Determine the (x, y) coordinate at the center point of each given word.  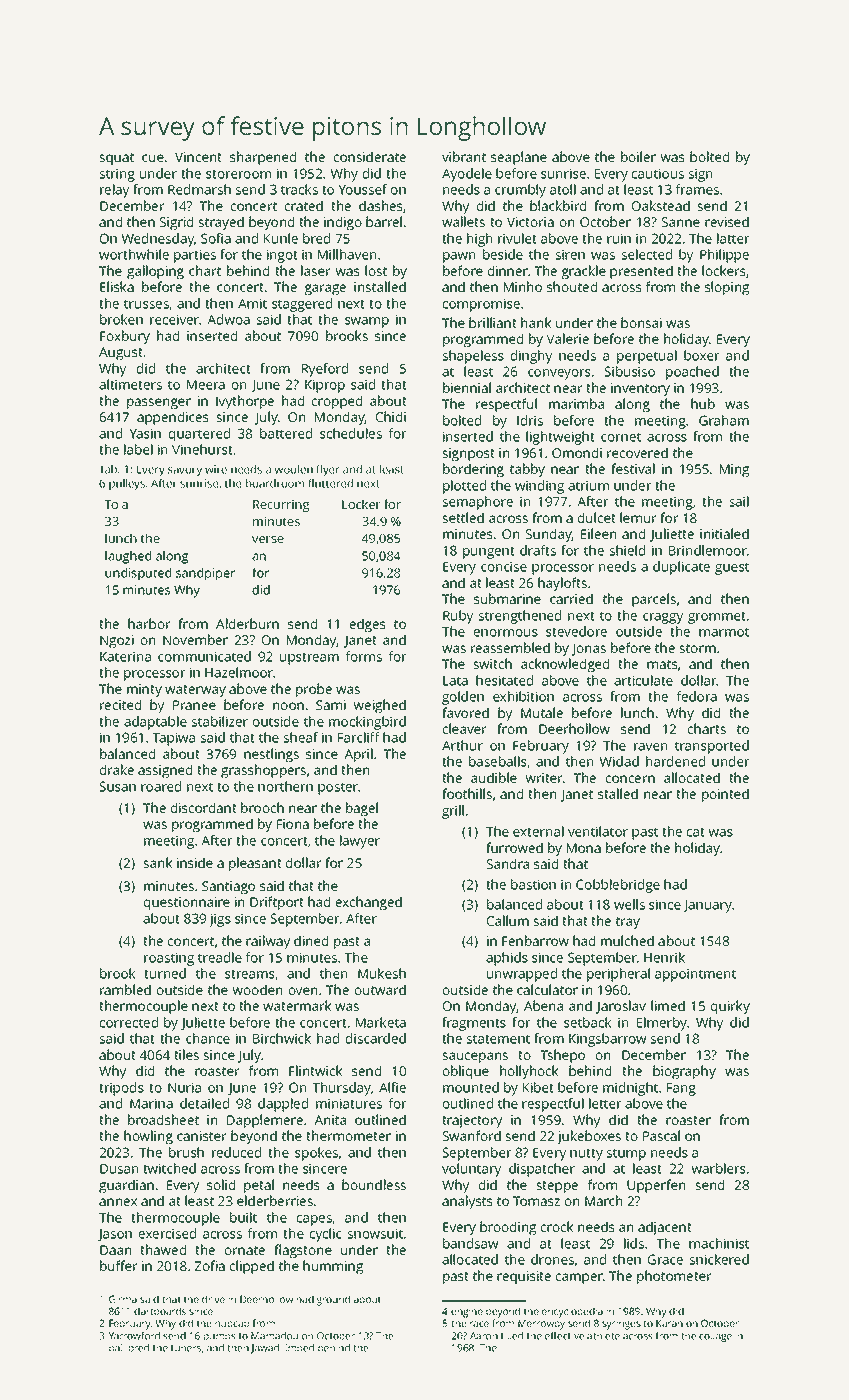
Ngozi (117, 642)
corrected (128, 1022)
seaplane (519, 158)
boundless (374, 1184)
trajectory (472, 1122)
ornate (244, 1250)
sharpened (263, 158)
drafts (538, 550)
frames (697, 189)
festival (633, 468)
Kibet (538, 1087)
